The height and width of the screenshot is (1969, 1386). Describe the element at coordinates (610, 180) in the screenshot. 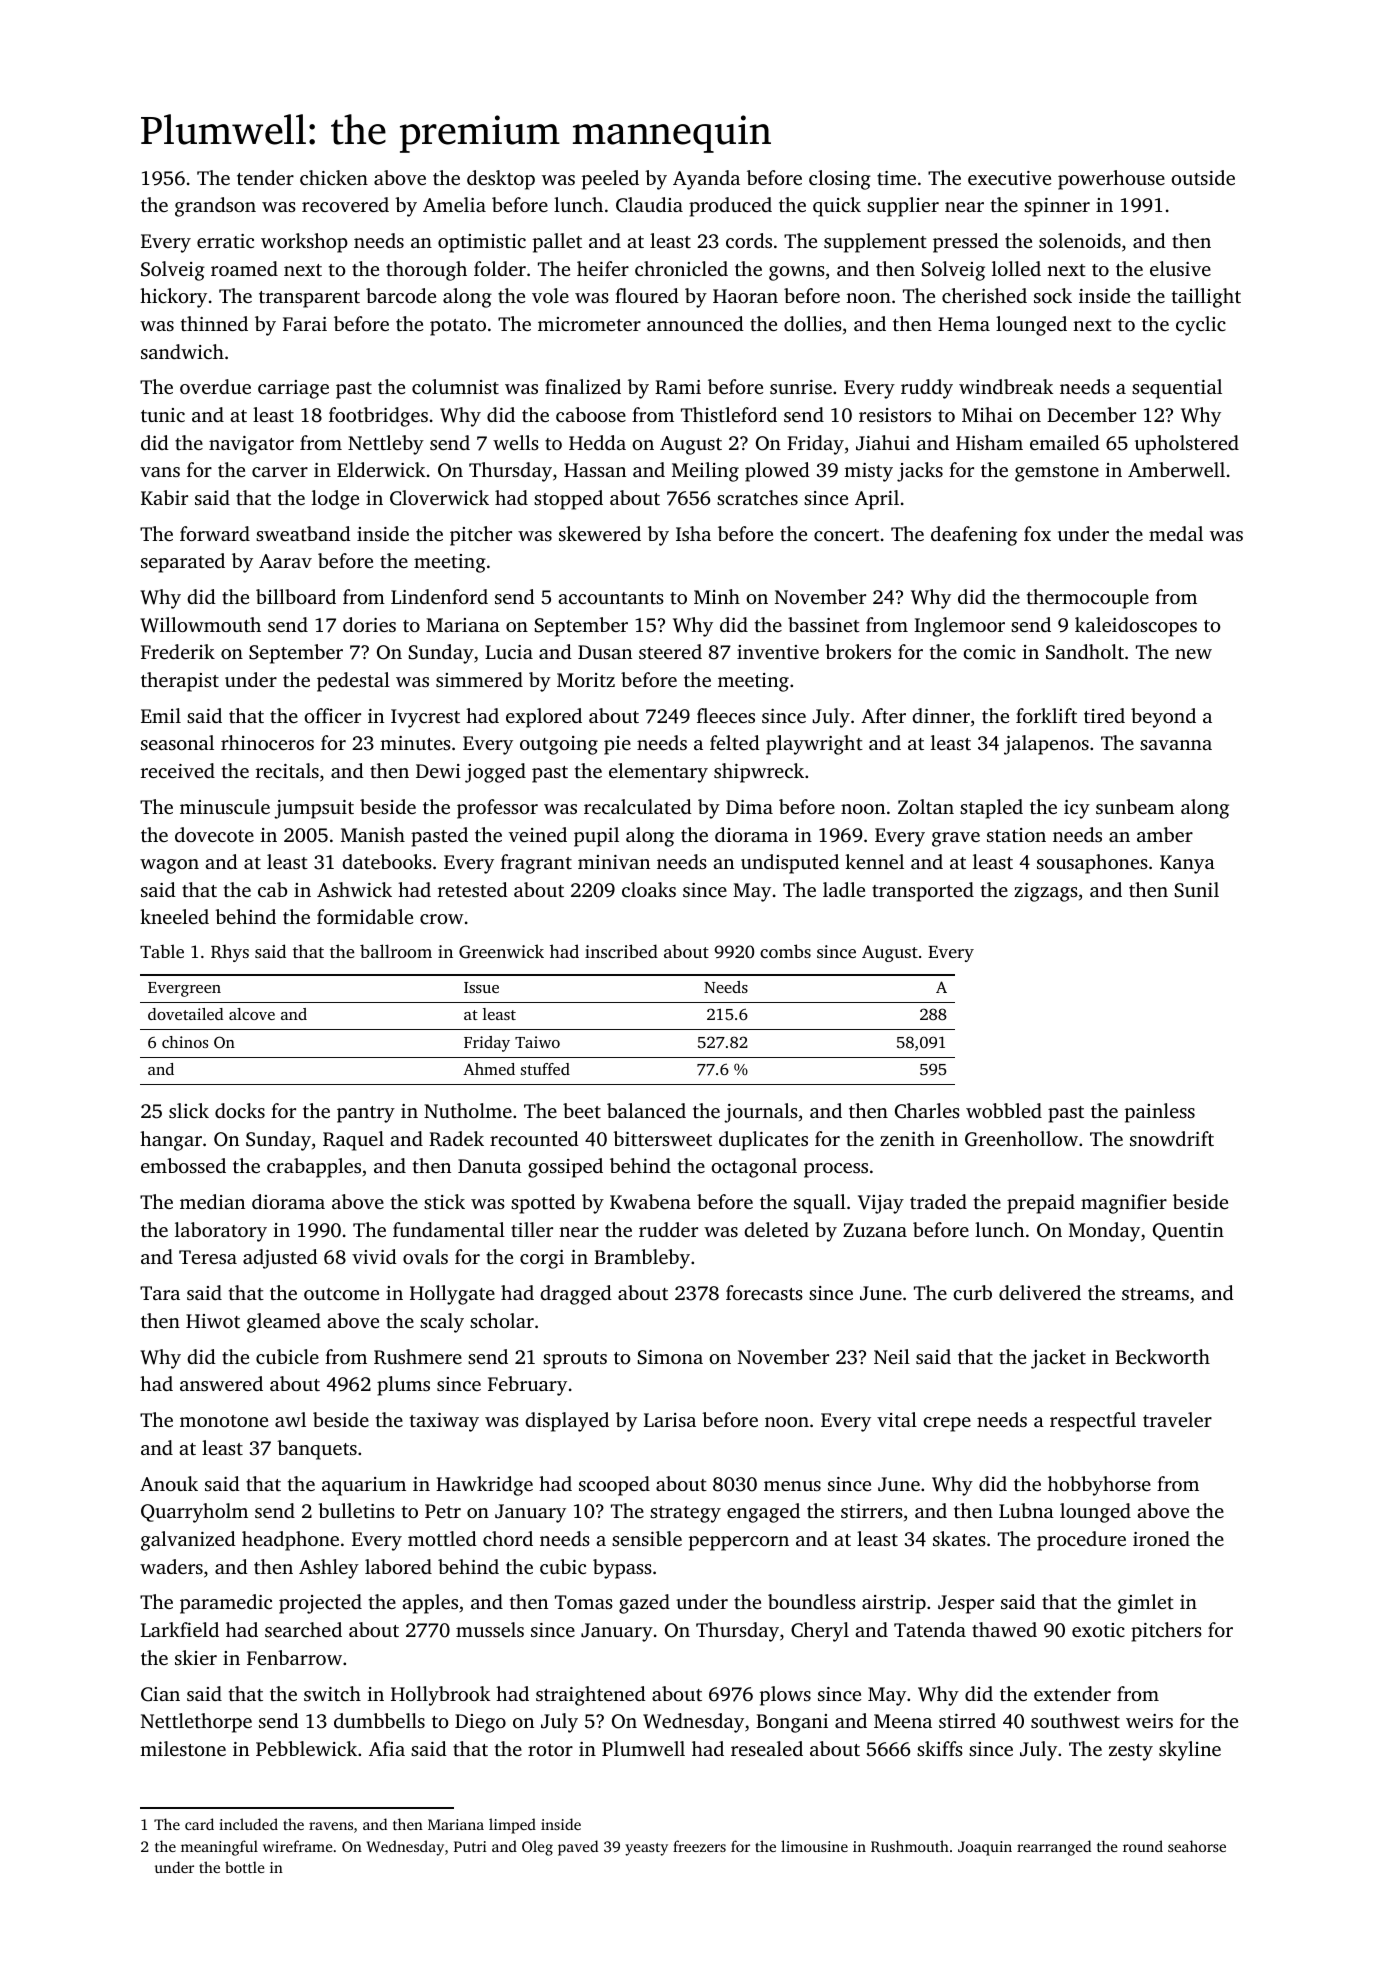

I see `peeled` at that location.
